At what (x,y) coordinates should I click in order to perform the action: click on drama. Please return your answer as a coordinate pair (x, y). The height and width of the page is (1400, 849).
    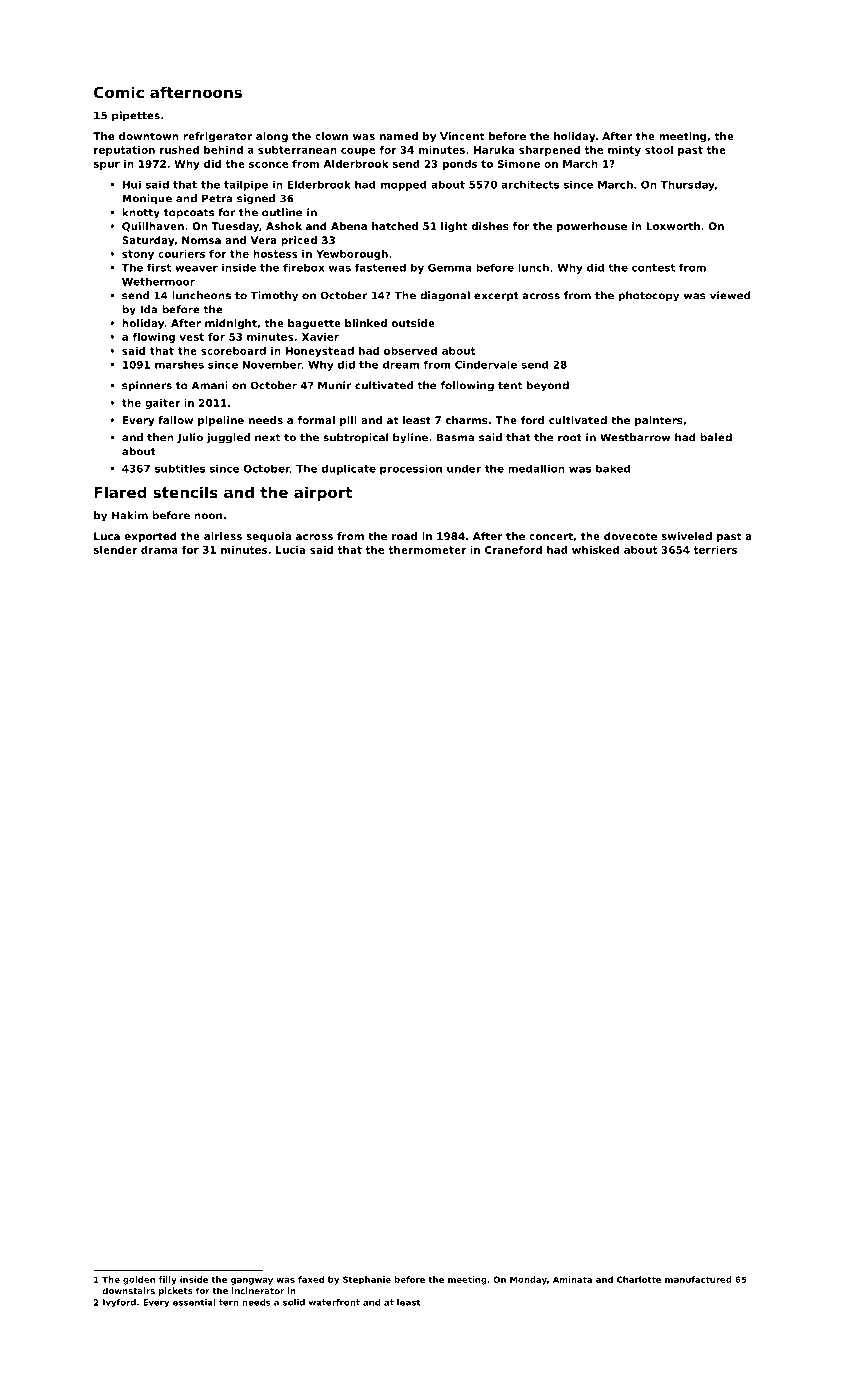
    Looking at the image, I should click on (159, 550).
